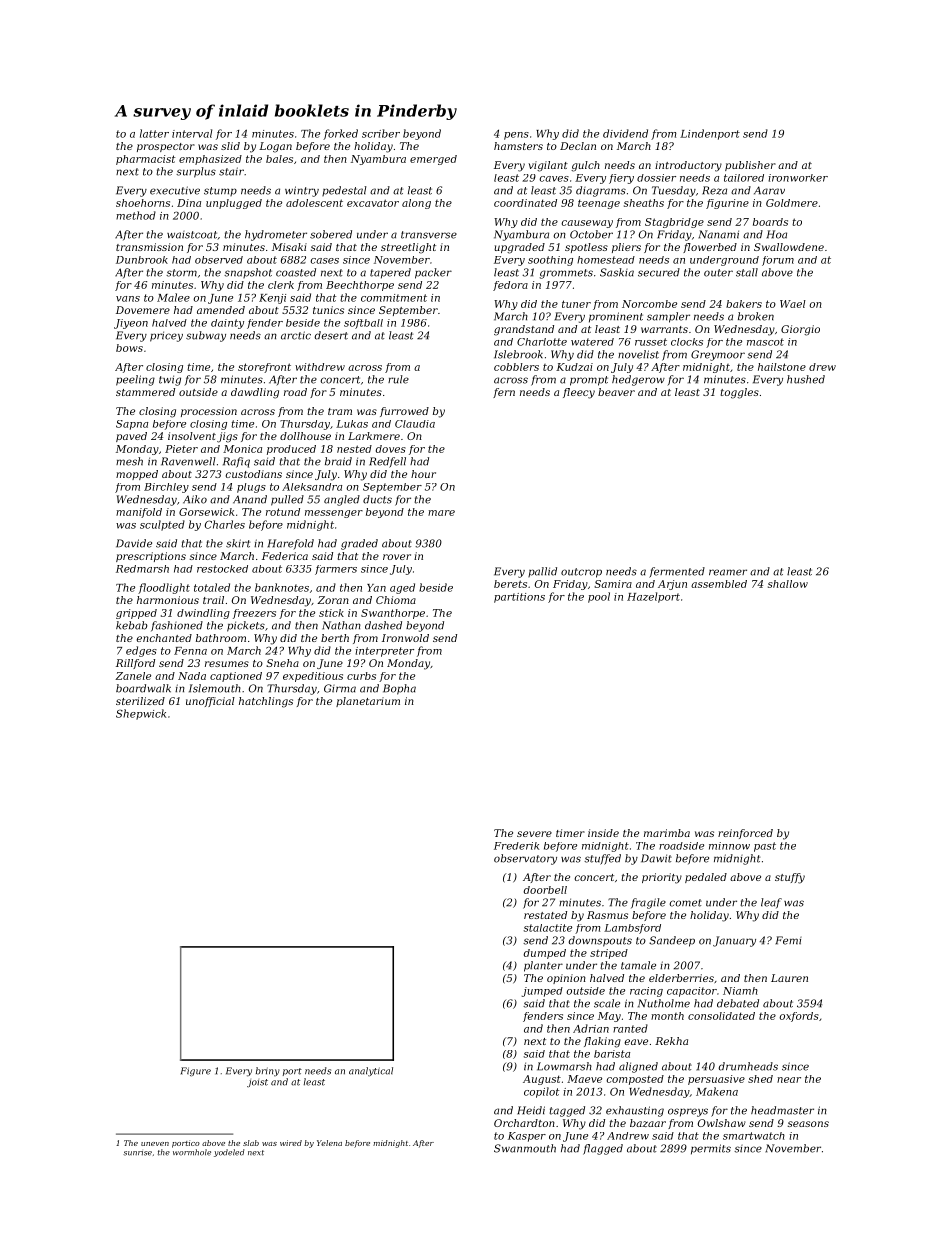 The image size is (952, 1233). I want to click on Swanmouth, so click(525, 1148).
